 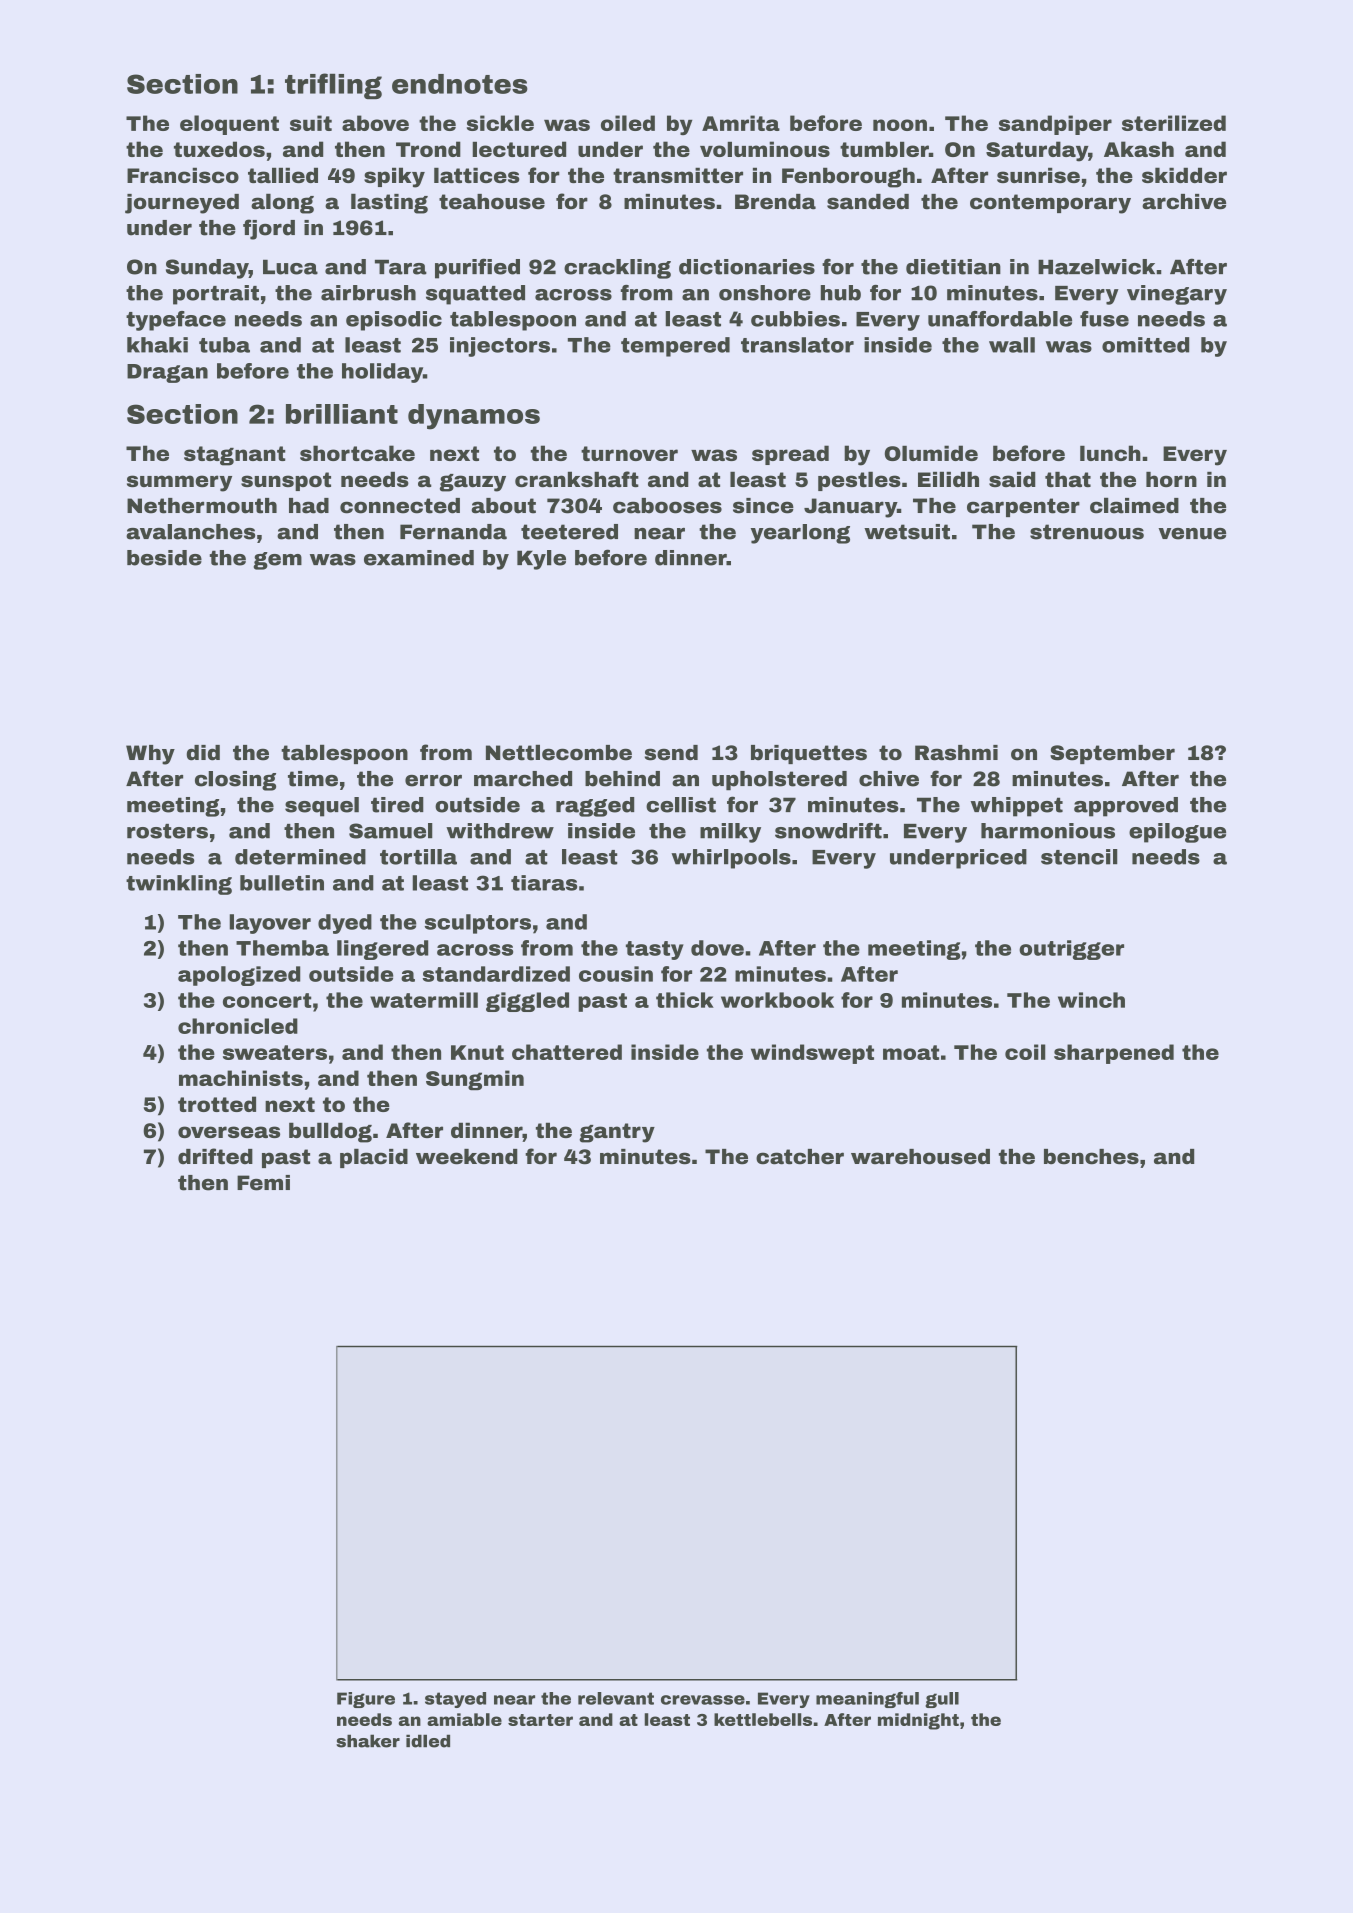 I want to click on translator, so click(x=797, y=345).
